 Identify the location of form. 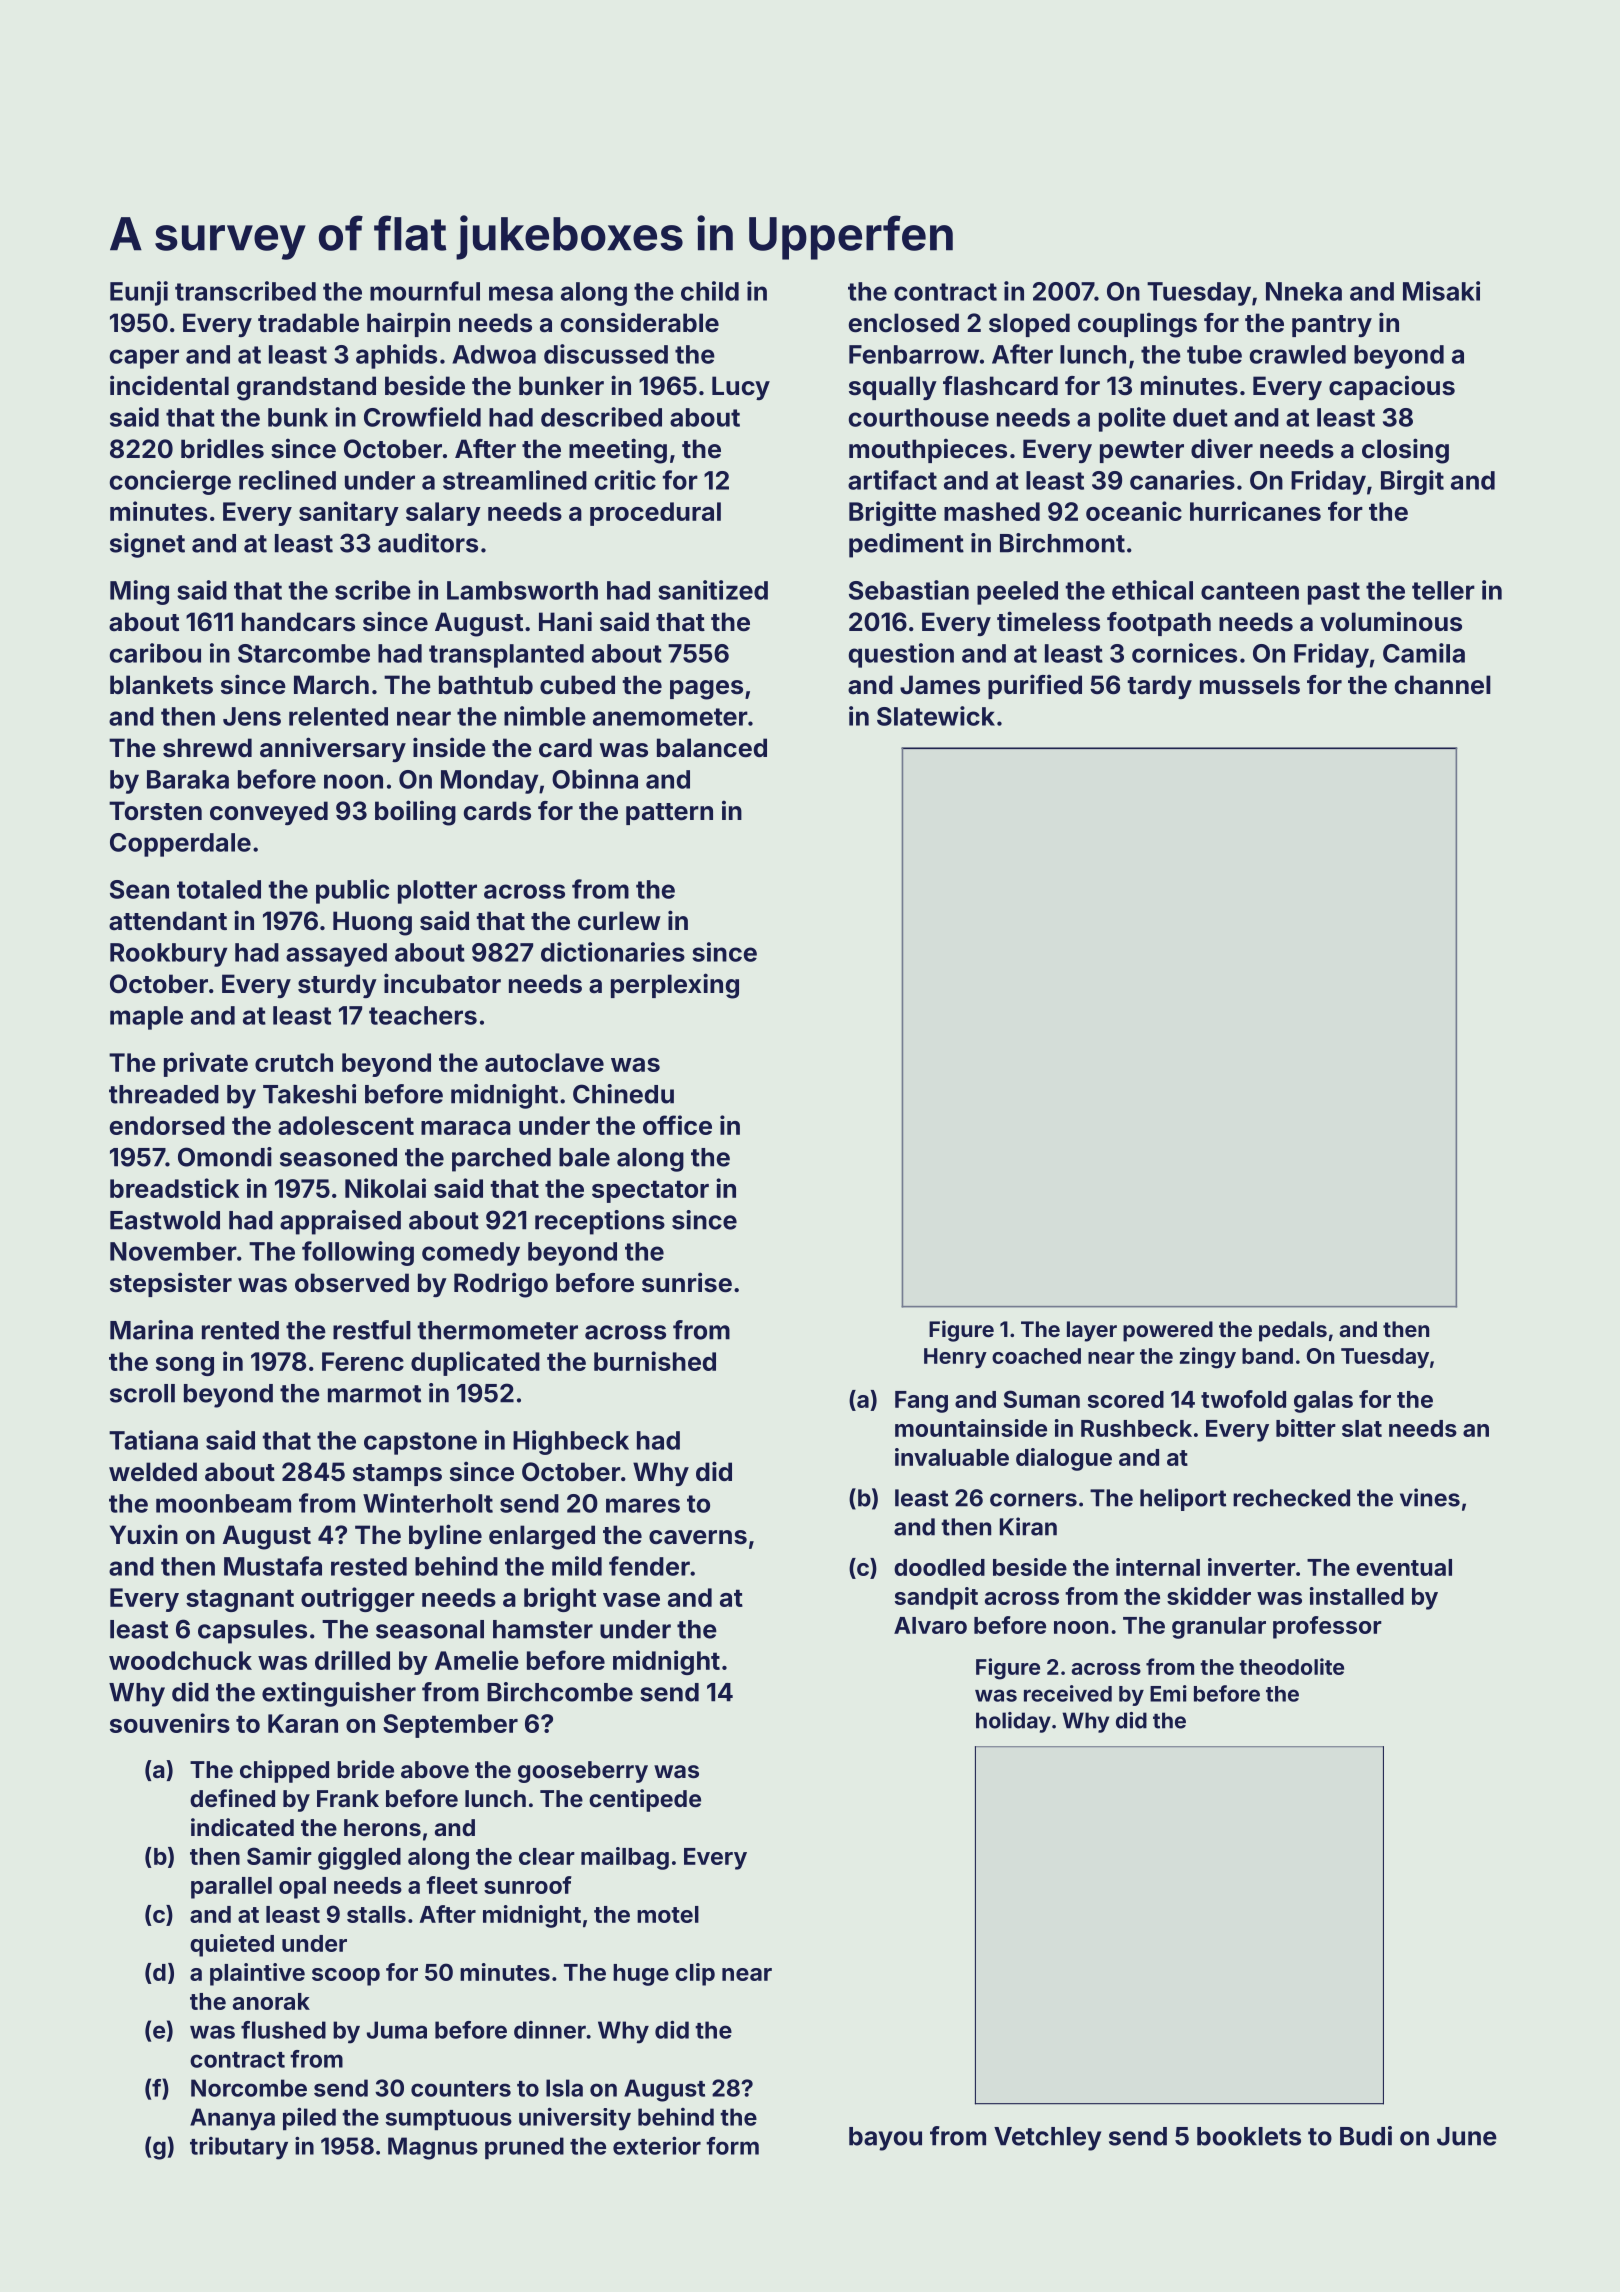
(732, 2146).
